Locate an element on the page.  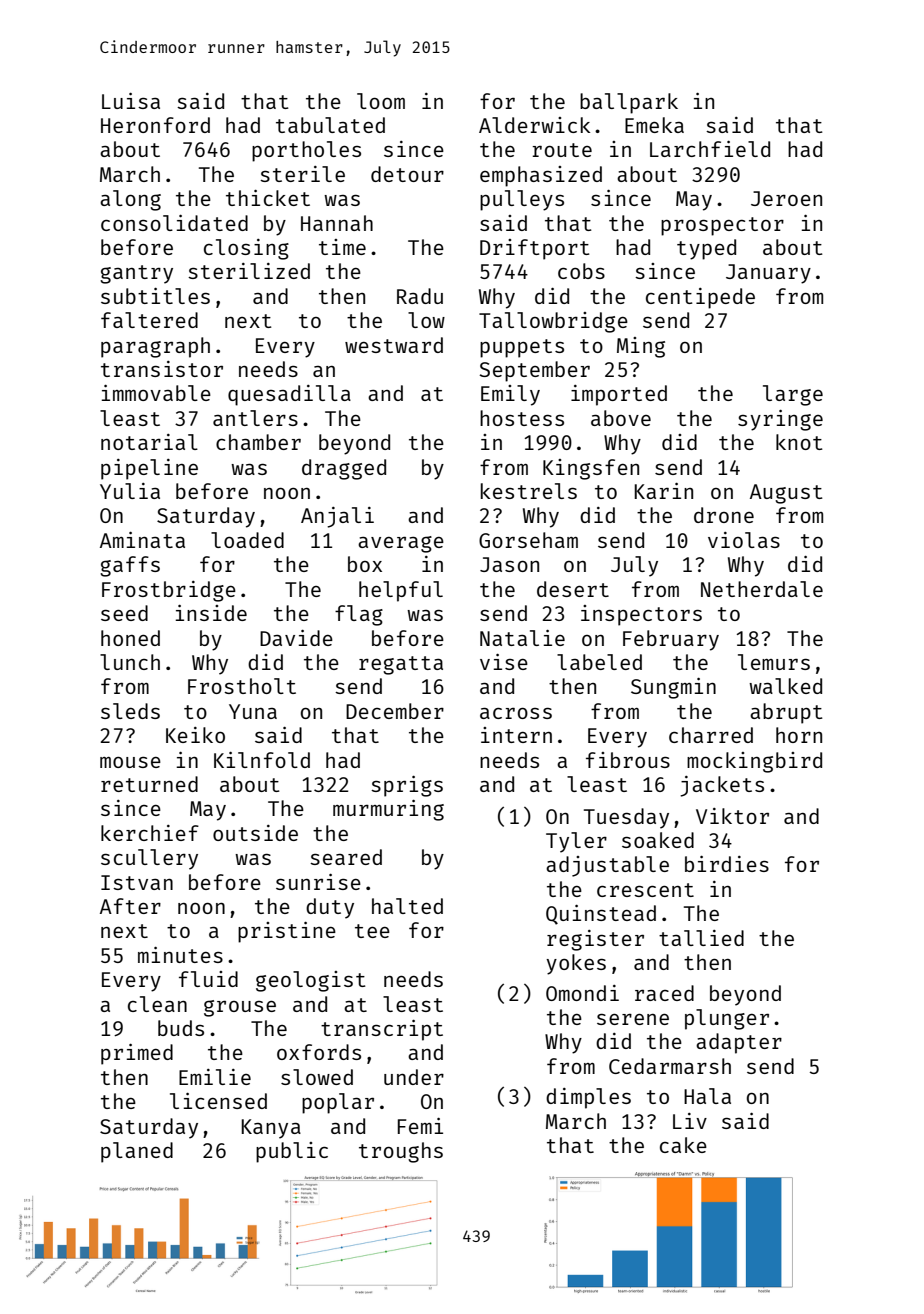
large is located at coordinates (793, 395).
